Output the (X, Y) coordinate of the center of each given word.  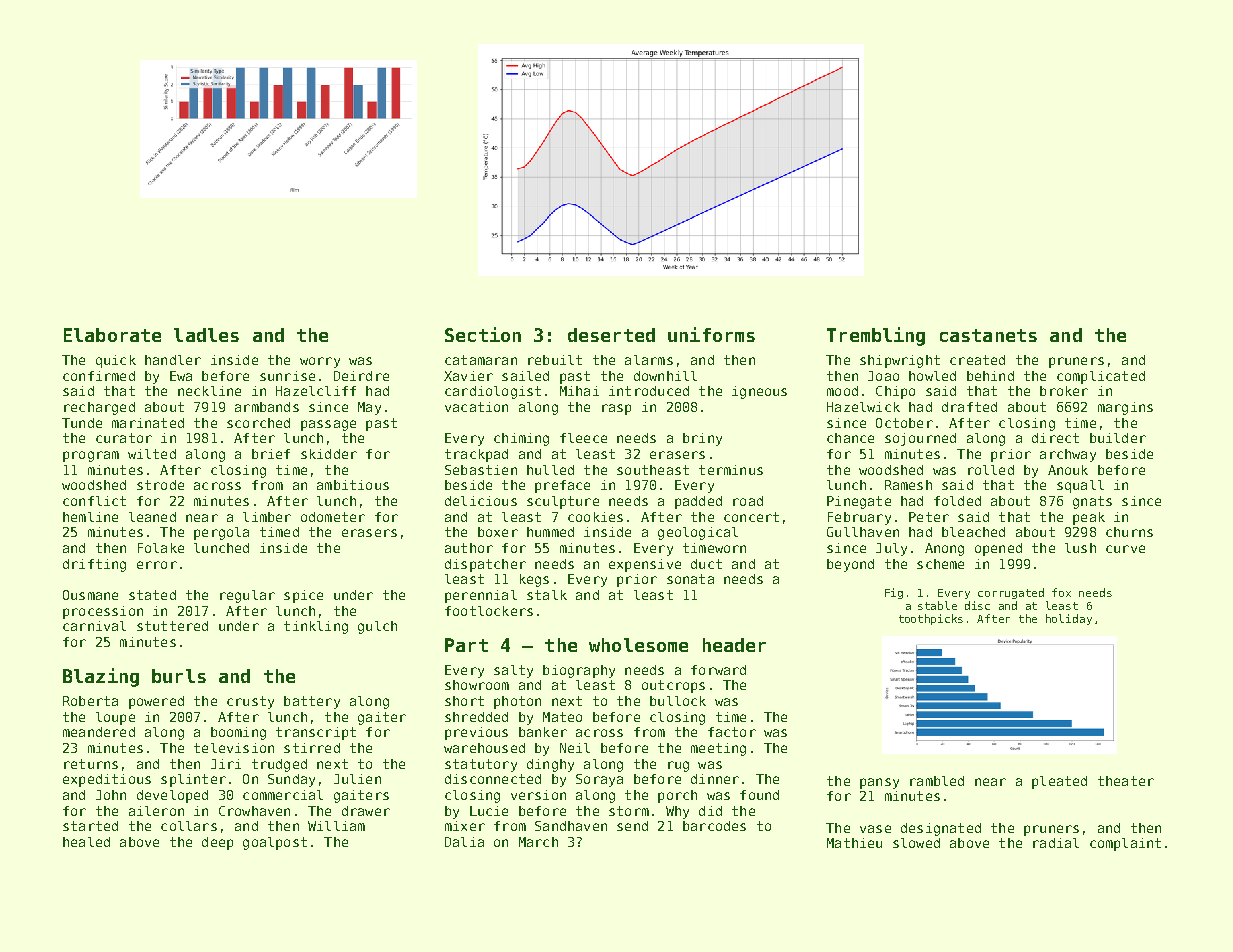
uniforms (711, 334)
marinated (148, 423)
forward (718, 670)
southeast (653, 470)
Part (466, 645)
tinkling (316, 627)
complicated (1101, 377)
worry (320, 362)
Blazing (101, 677)
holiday (1069, 619)
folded (957, 501)
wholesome (638, 645)
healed (86, 842)
